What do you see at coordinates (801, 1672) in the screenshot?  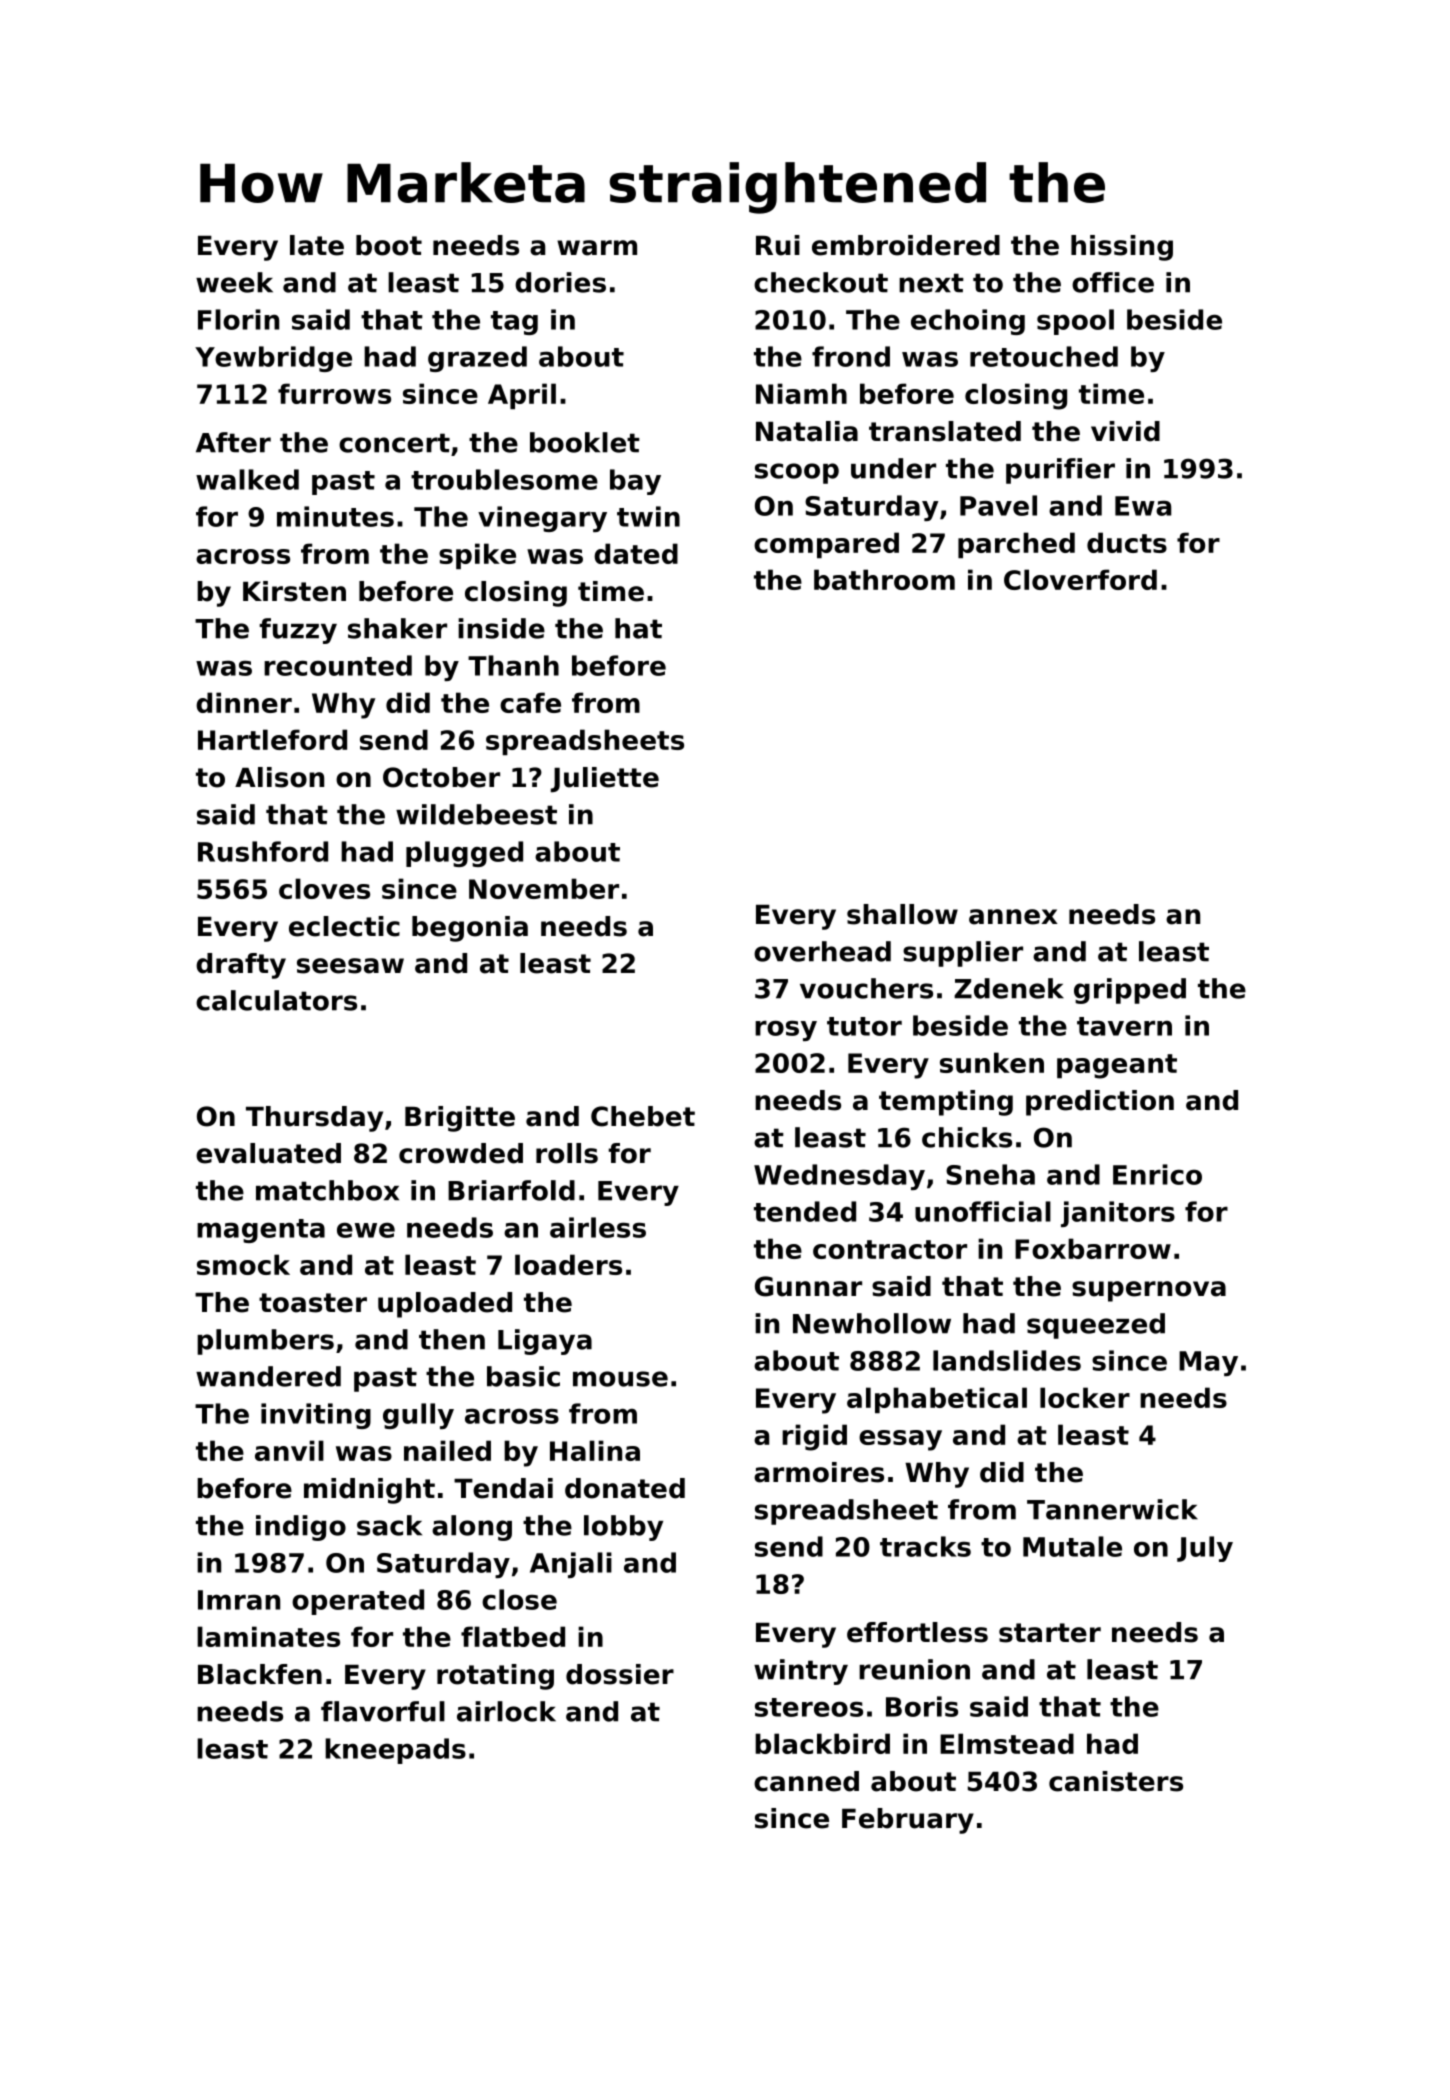 I see `wintry` at bounding box center [801, 1672].
